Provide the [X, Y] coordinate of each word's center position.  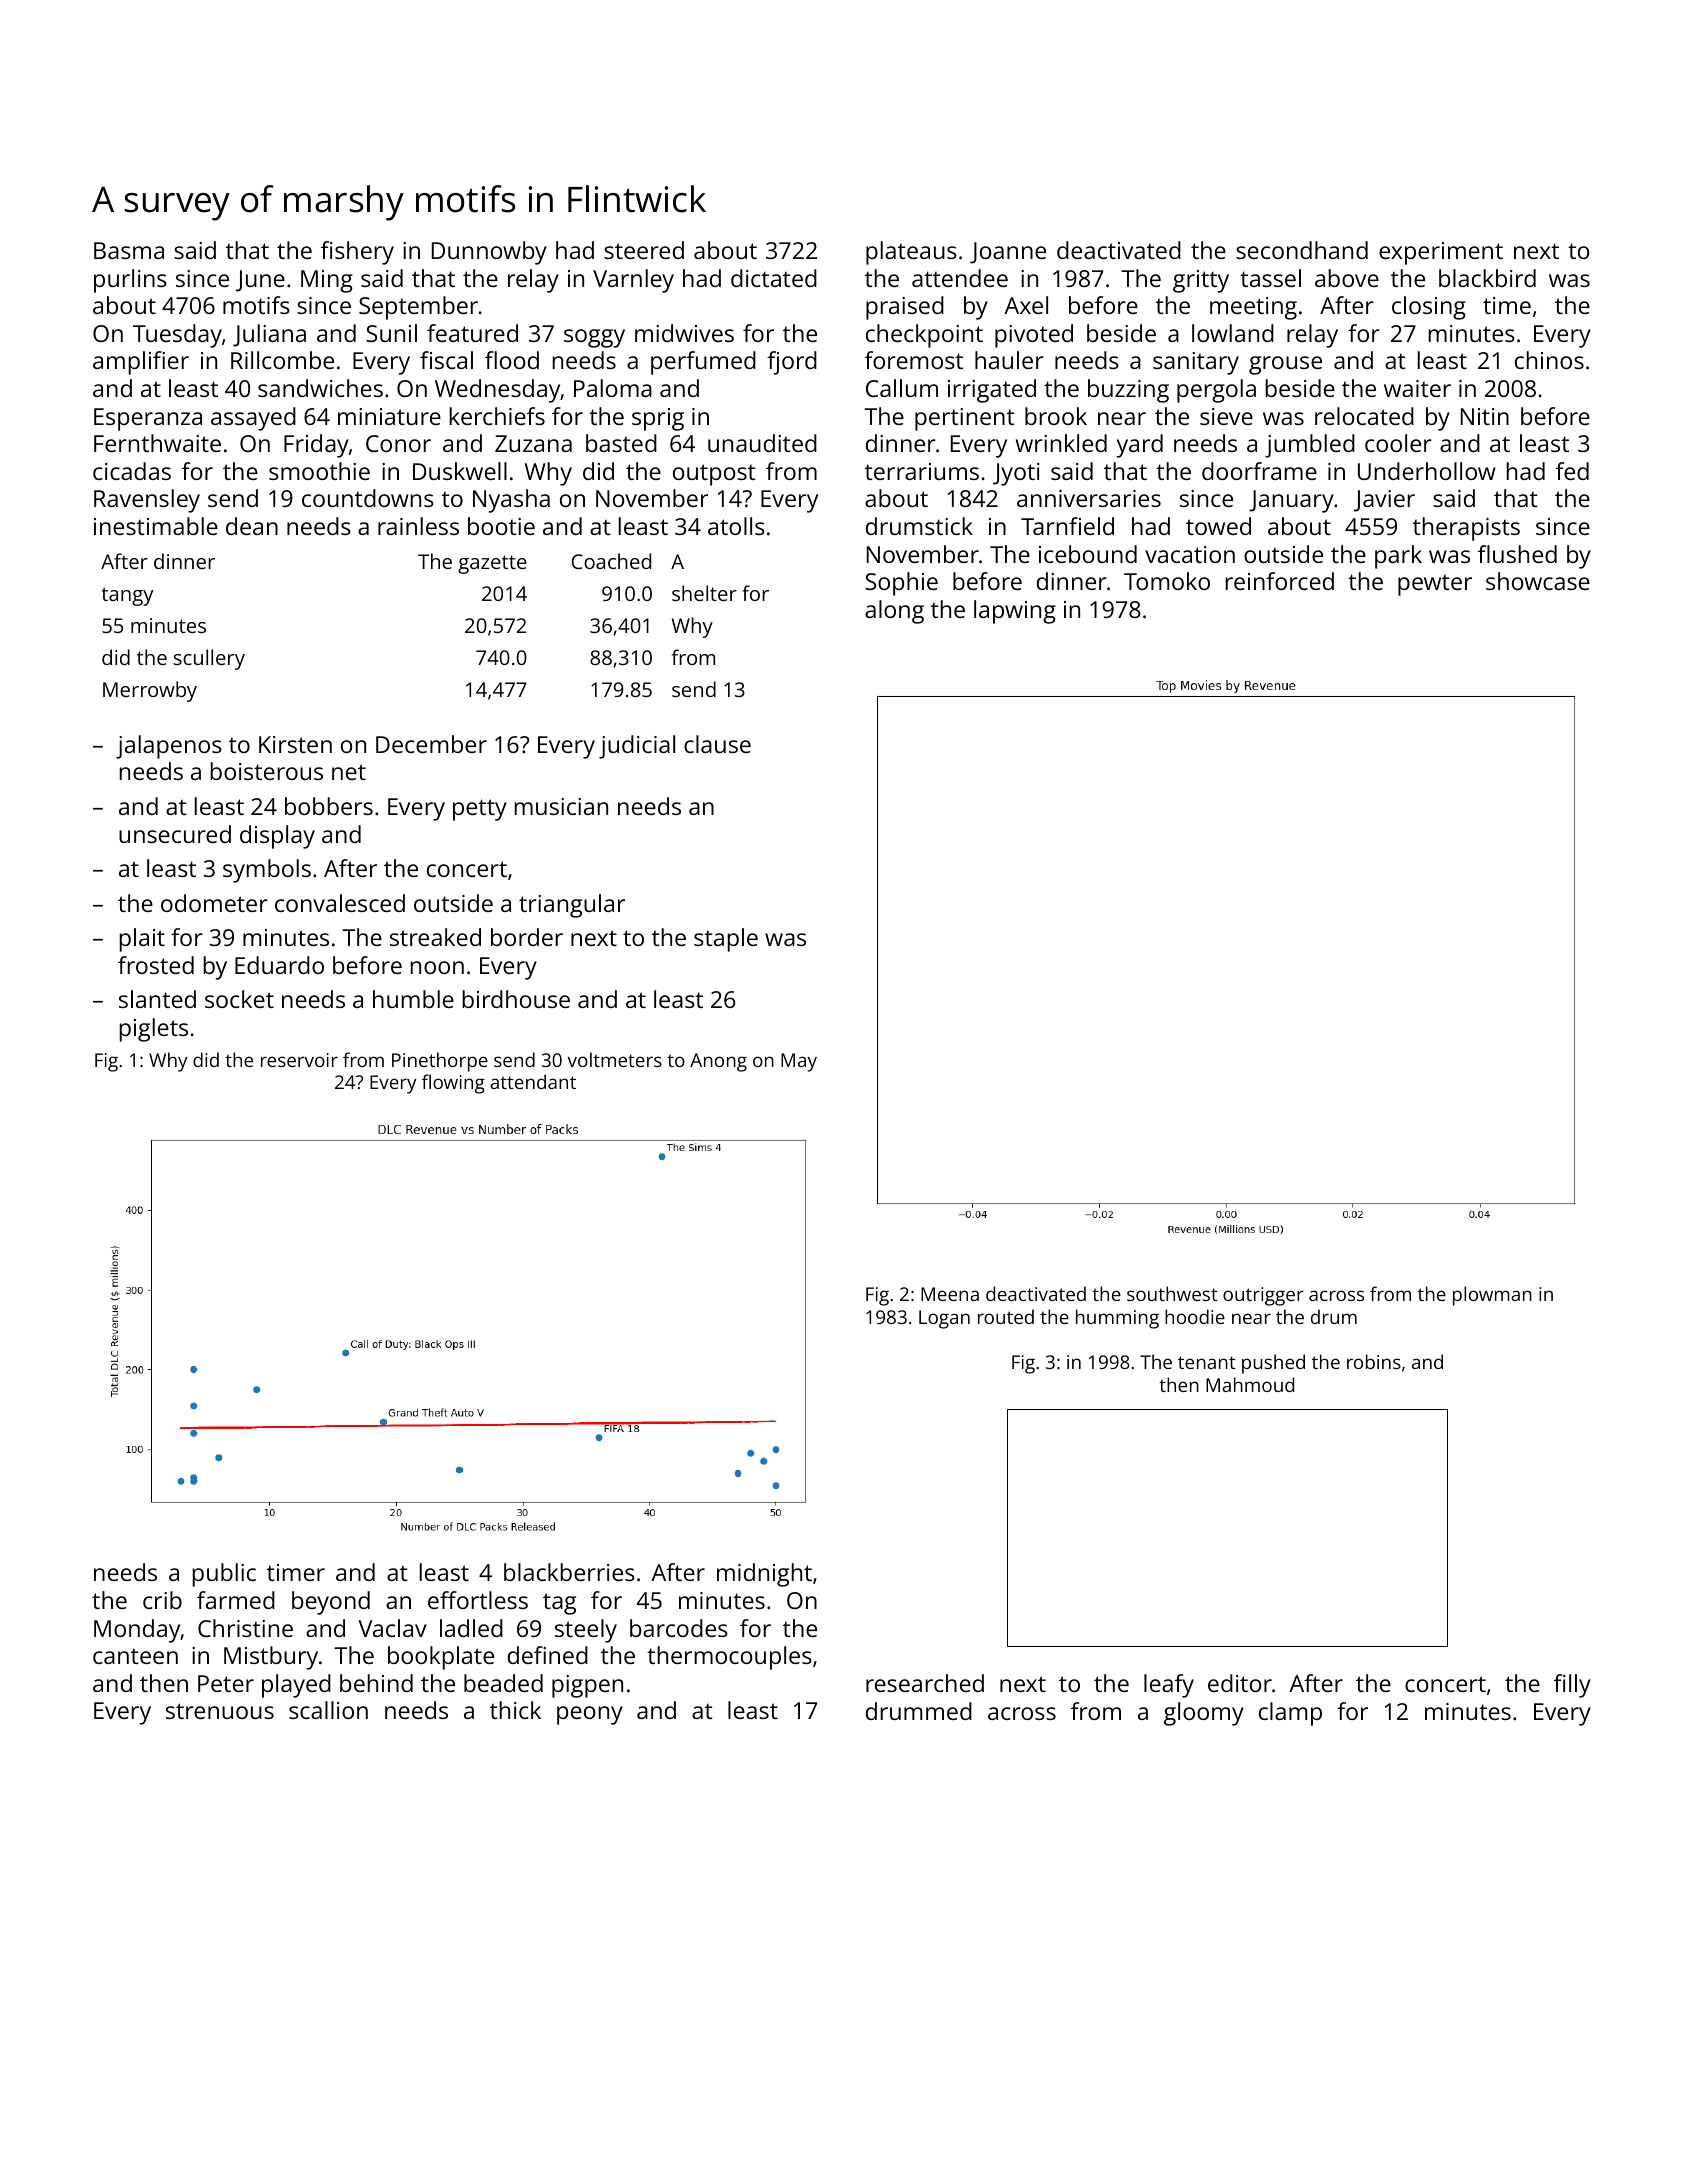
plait [142, 940]
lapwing [1015, 612]
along [894, 612]
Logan [944, 1319]
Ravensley [147, 501]
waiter [1417, 388]
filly [1572, 1686]
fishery [357, 253]
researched [925, 1683]
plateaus [911, 253]
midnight [764, 1575]
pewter [1435, 585]
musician [561, 806]
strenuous [220, 1711]
